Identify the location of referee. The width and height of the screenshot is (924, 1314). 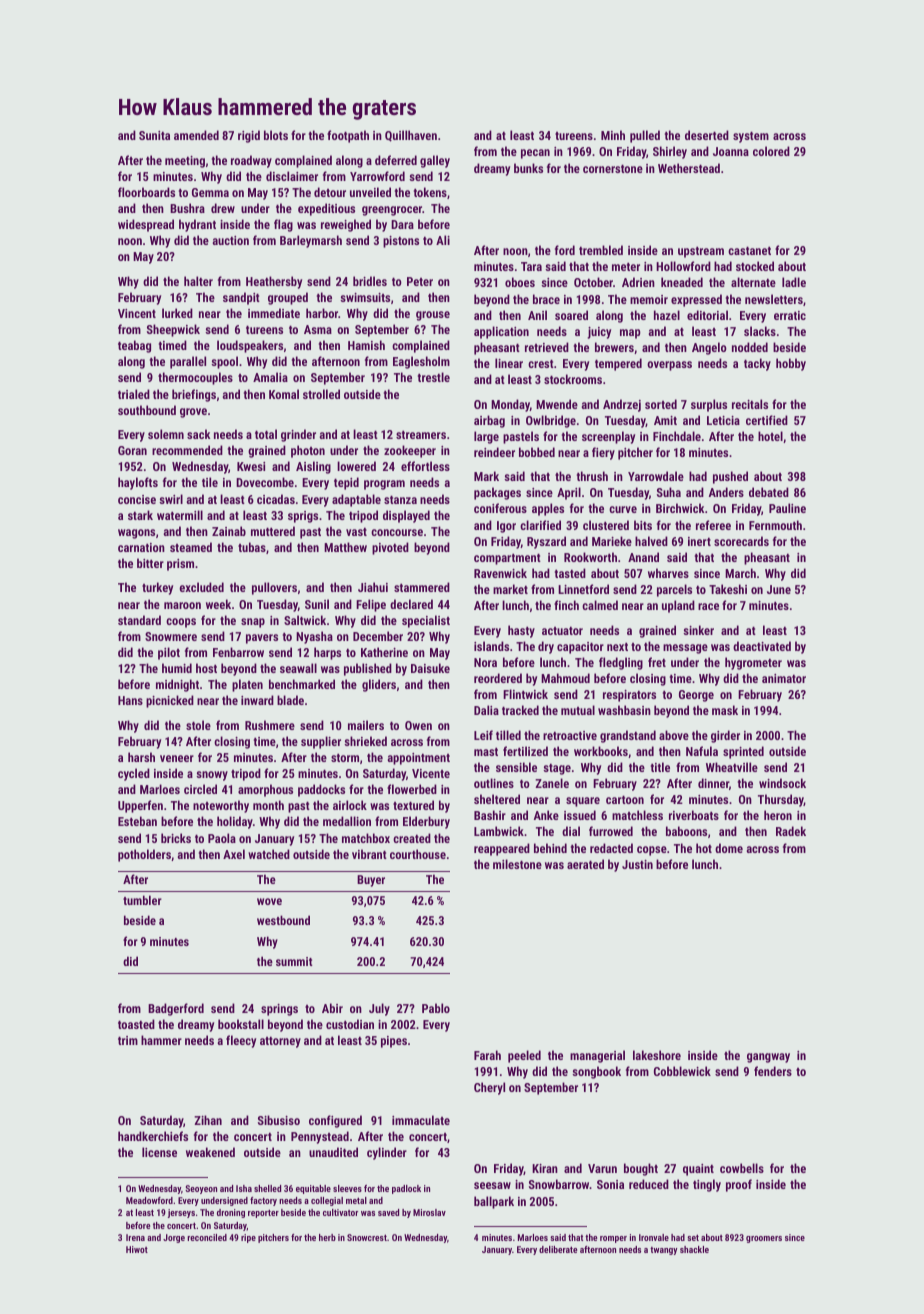
(713, 525).
